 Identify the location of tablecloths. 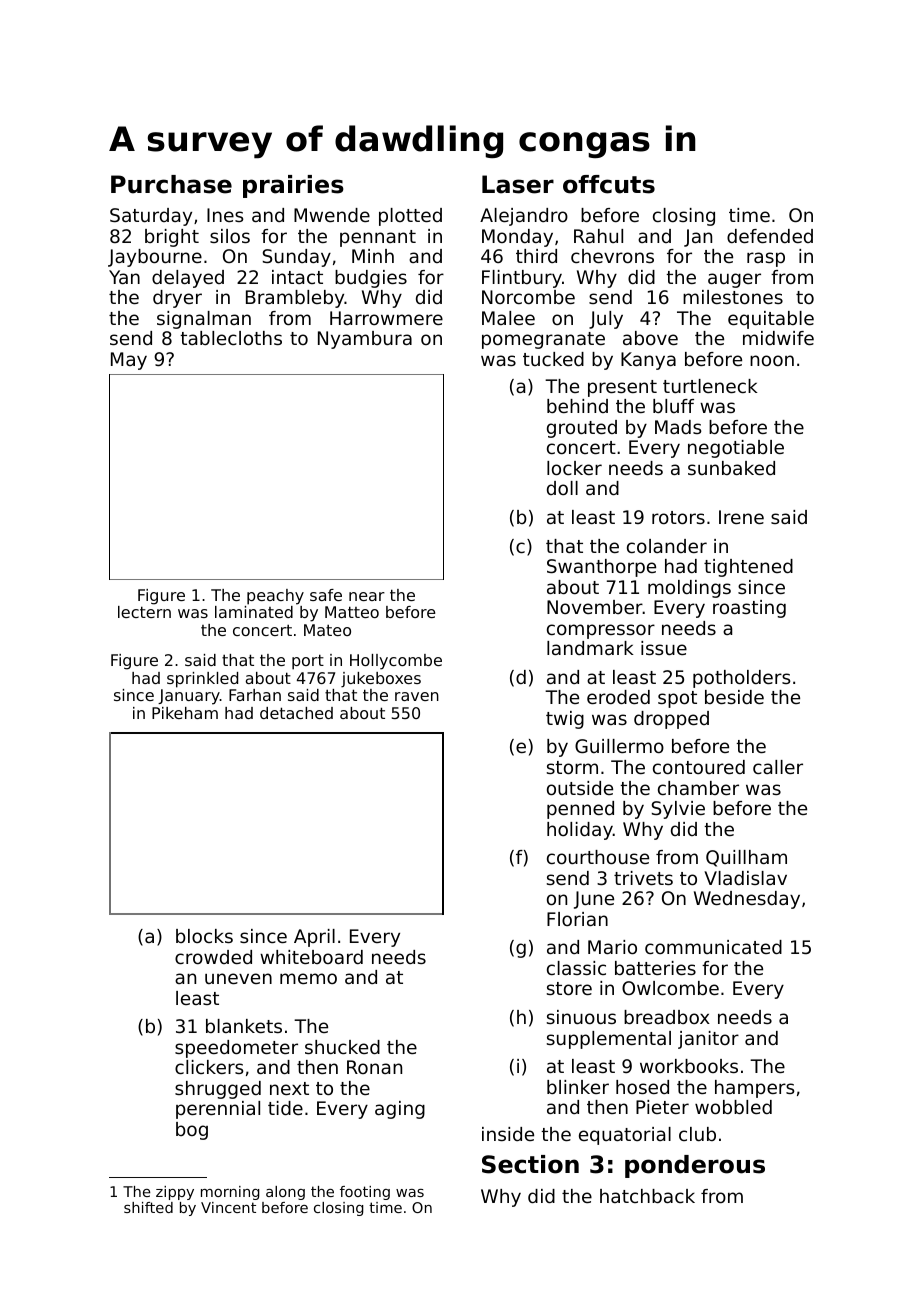
(231, 338).
